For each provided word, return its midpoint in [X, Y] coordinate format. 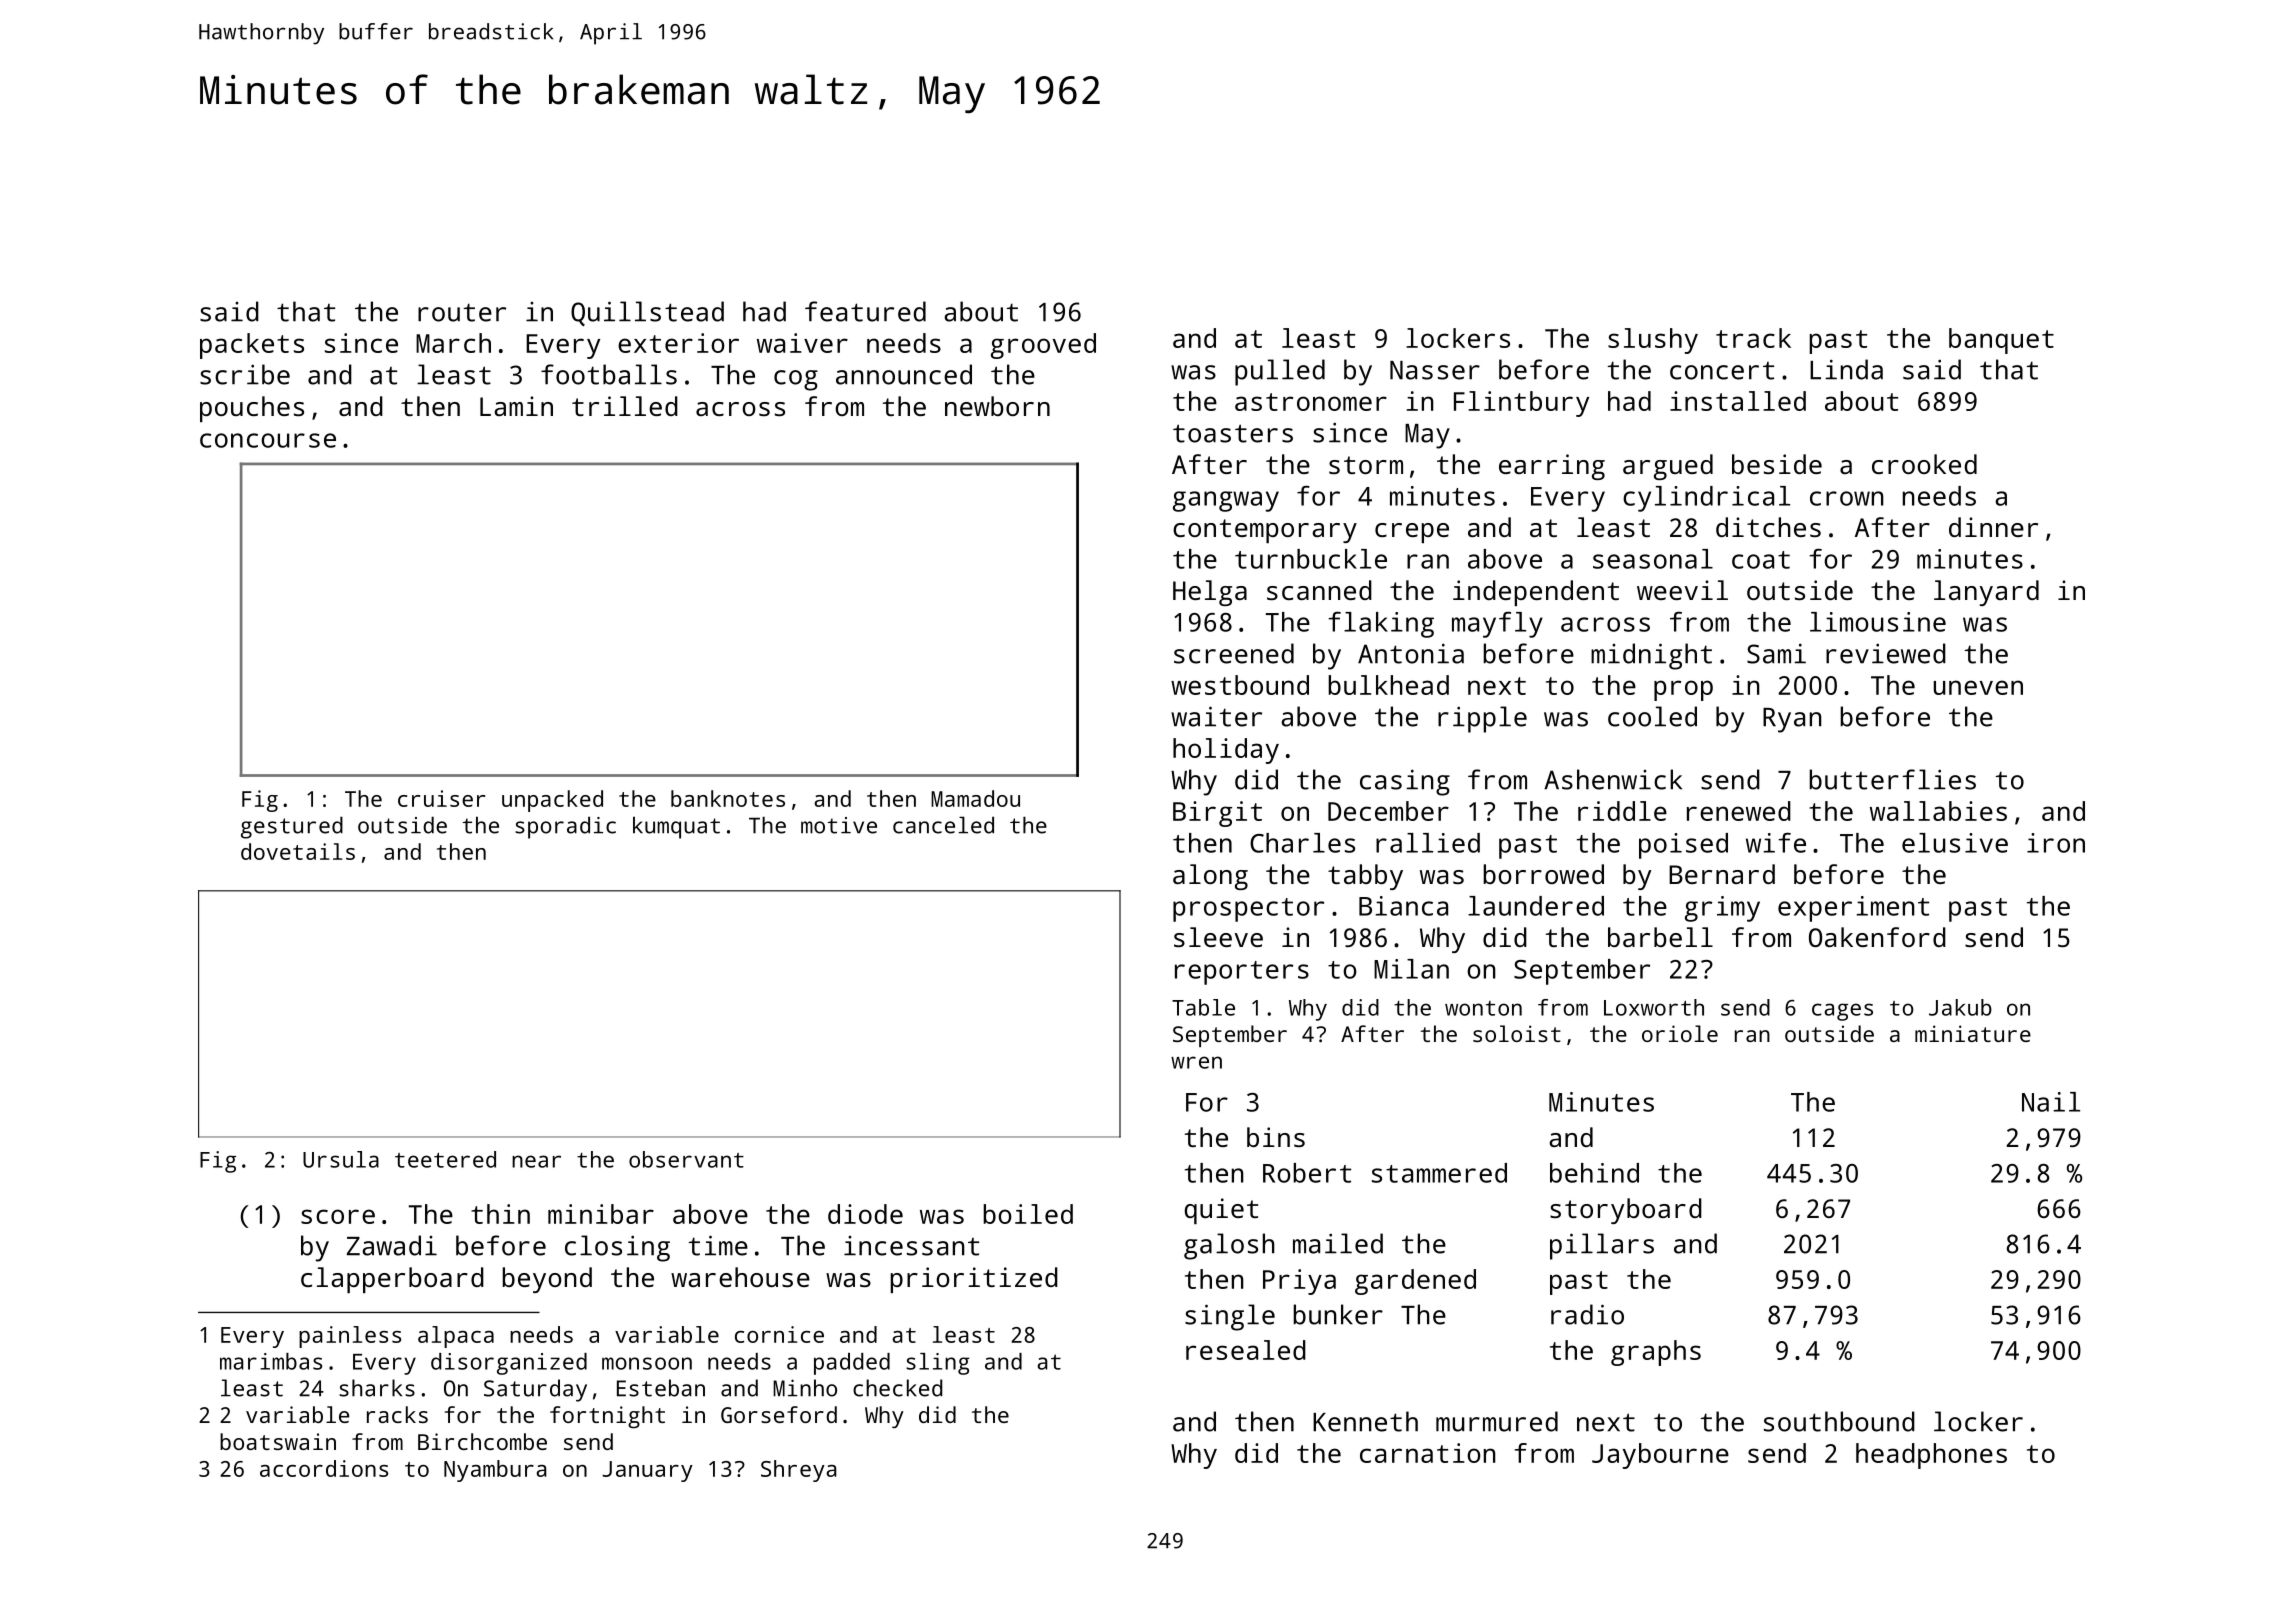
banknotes [728, 798]
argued [1668, 467]
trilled [625, 406]
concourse [268, 440]
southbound [1839, 1421]
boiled [1028, 1214]
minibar [601, 1214]
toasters [1233, 433]
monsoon [647, 1363]
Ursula [341, 1159]
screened [1234, 653]
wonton [1483, 1008]
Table [1203, 1007]
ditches [1768, 527]
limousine [1878, 622]
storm [1366, 465]
